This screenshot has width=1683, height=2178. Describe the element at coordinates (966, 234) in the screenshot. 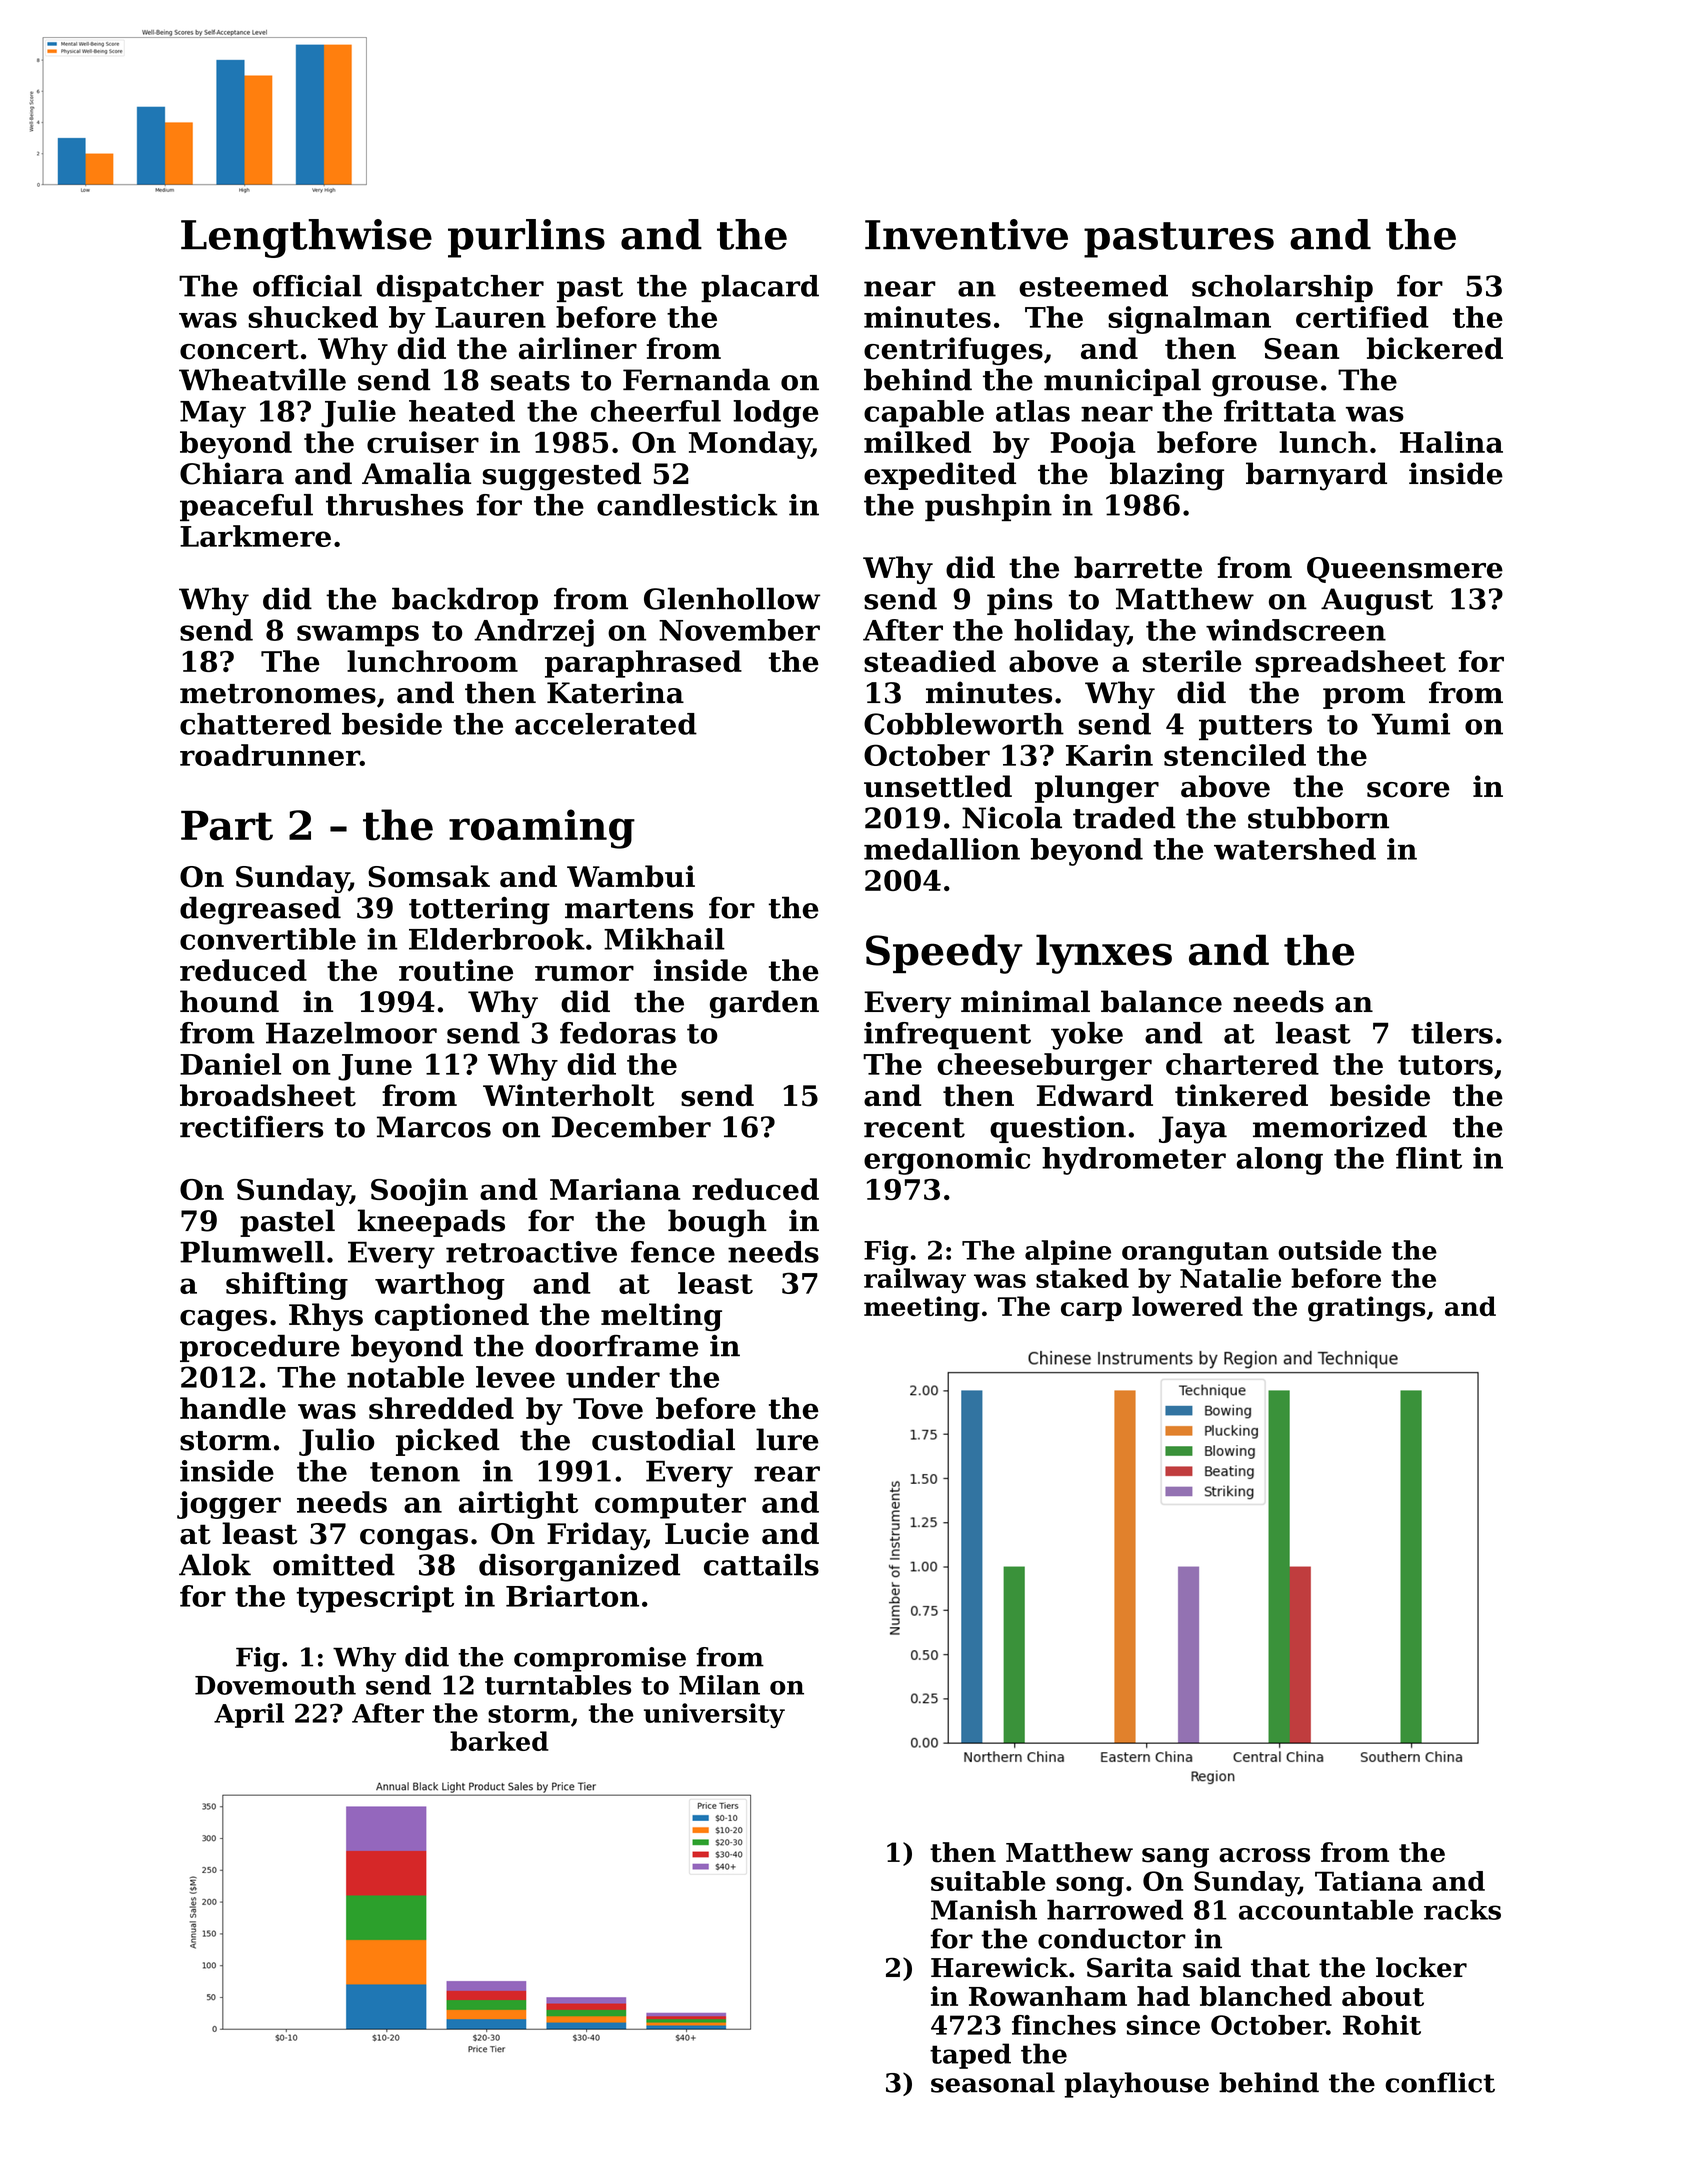

I see `Inventive` at that location.
